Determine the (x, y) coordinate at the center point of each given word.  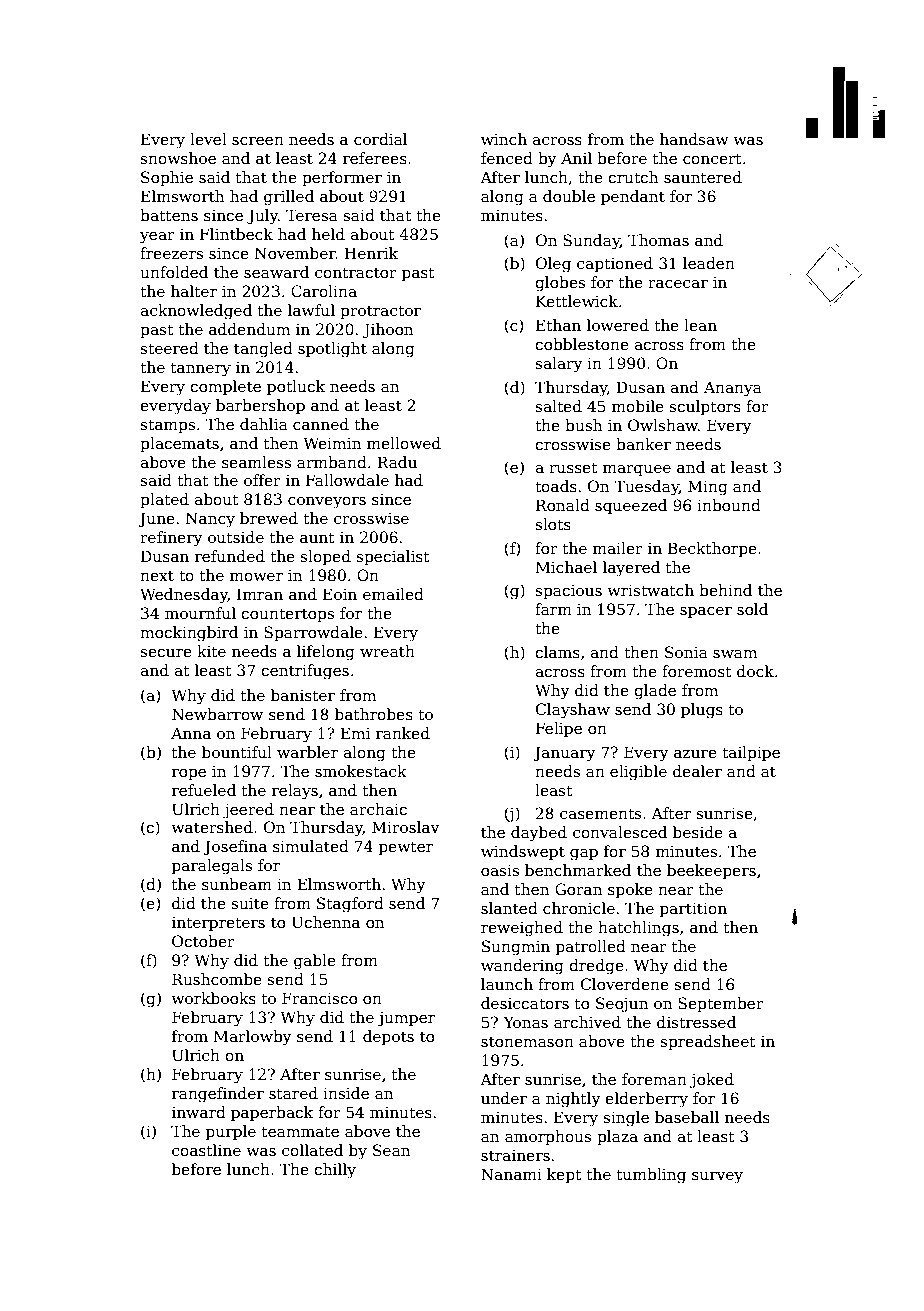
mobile (638, 406)
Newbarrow (217, 714)
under (504, 1098)
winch (504, 139)
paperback (272, 1113)
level (208, 139)
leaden (709, 263)
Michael (566, 567)
